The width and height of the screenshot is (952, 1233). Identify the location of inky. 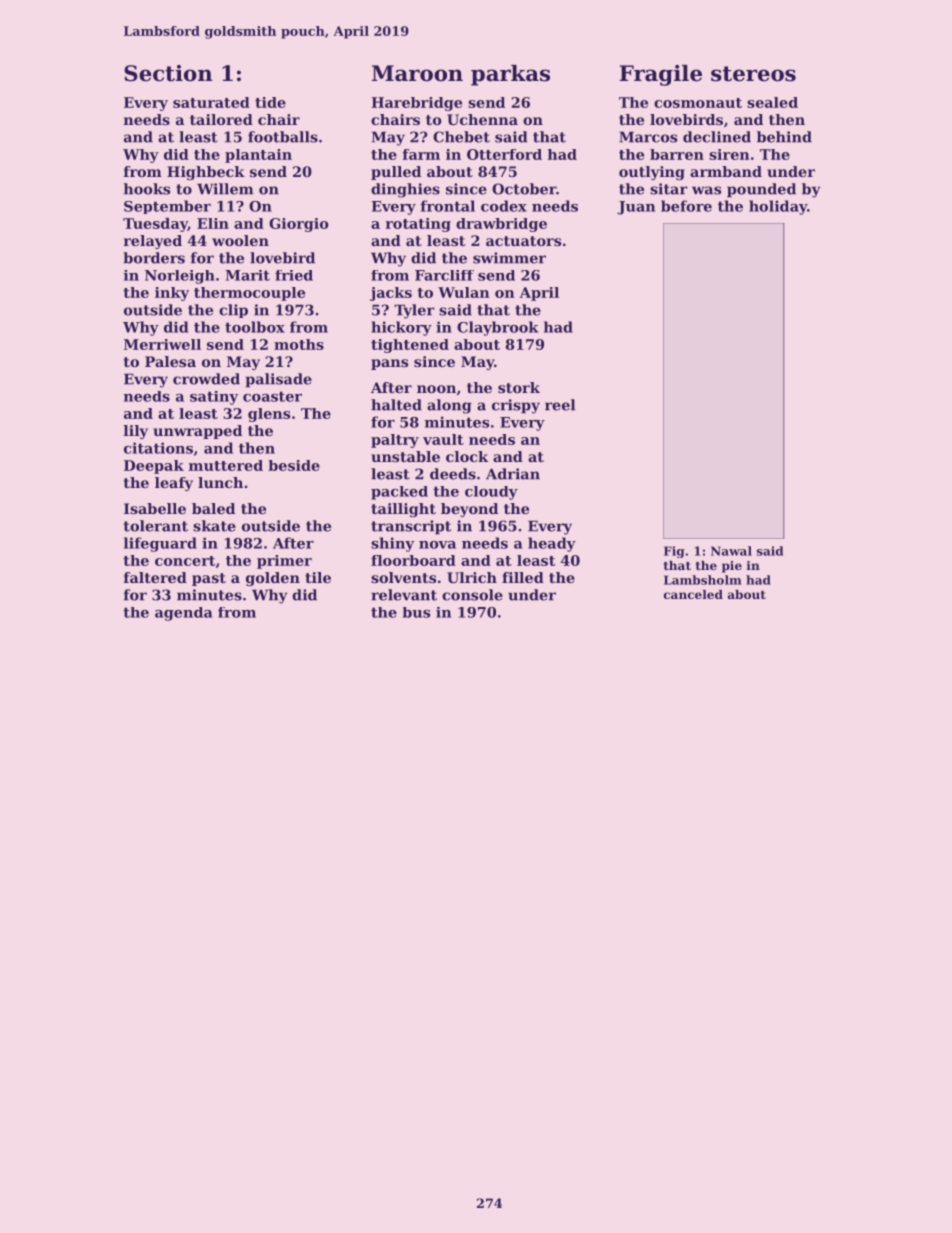
(172, 294).
